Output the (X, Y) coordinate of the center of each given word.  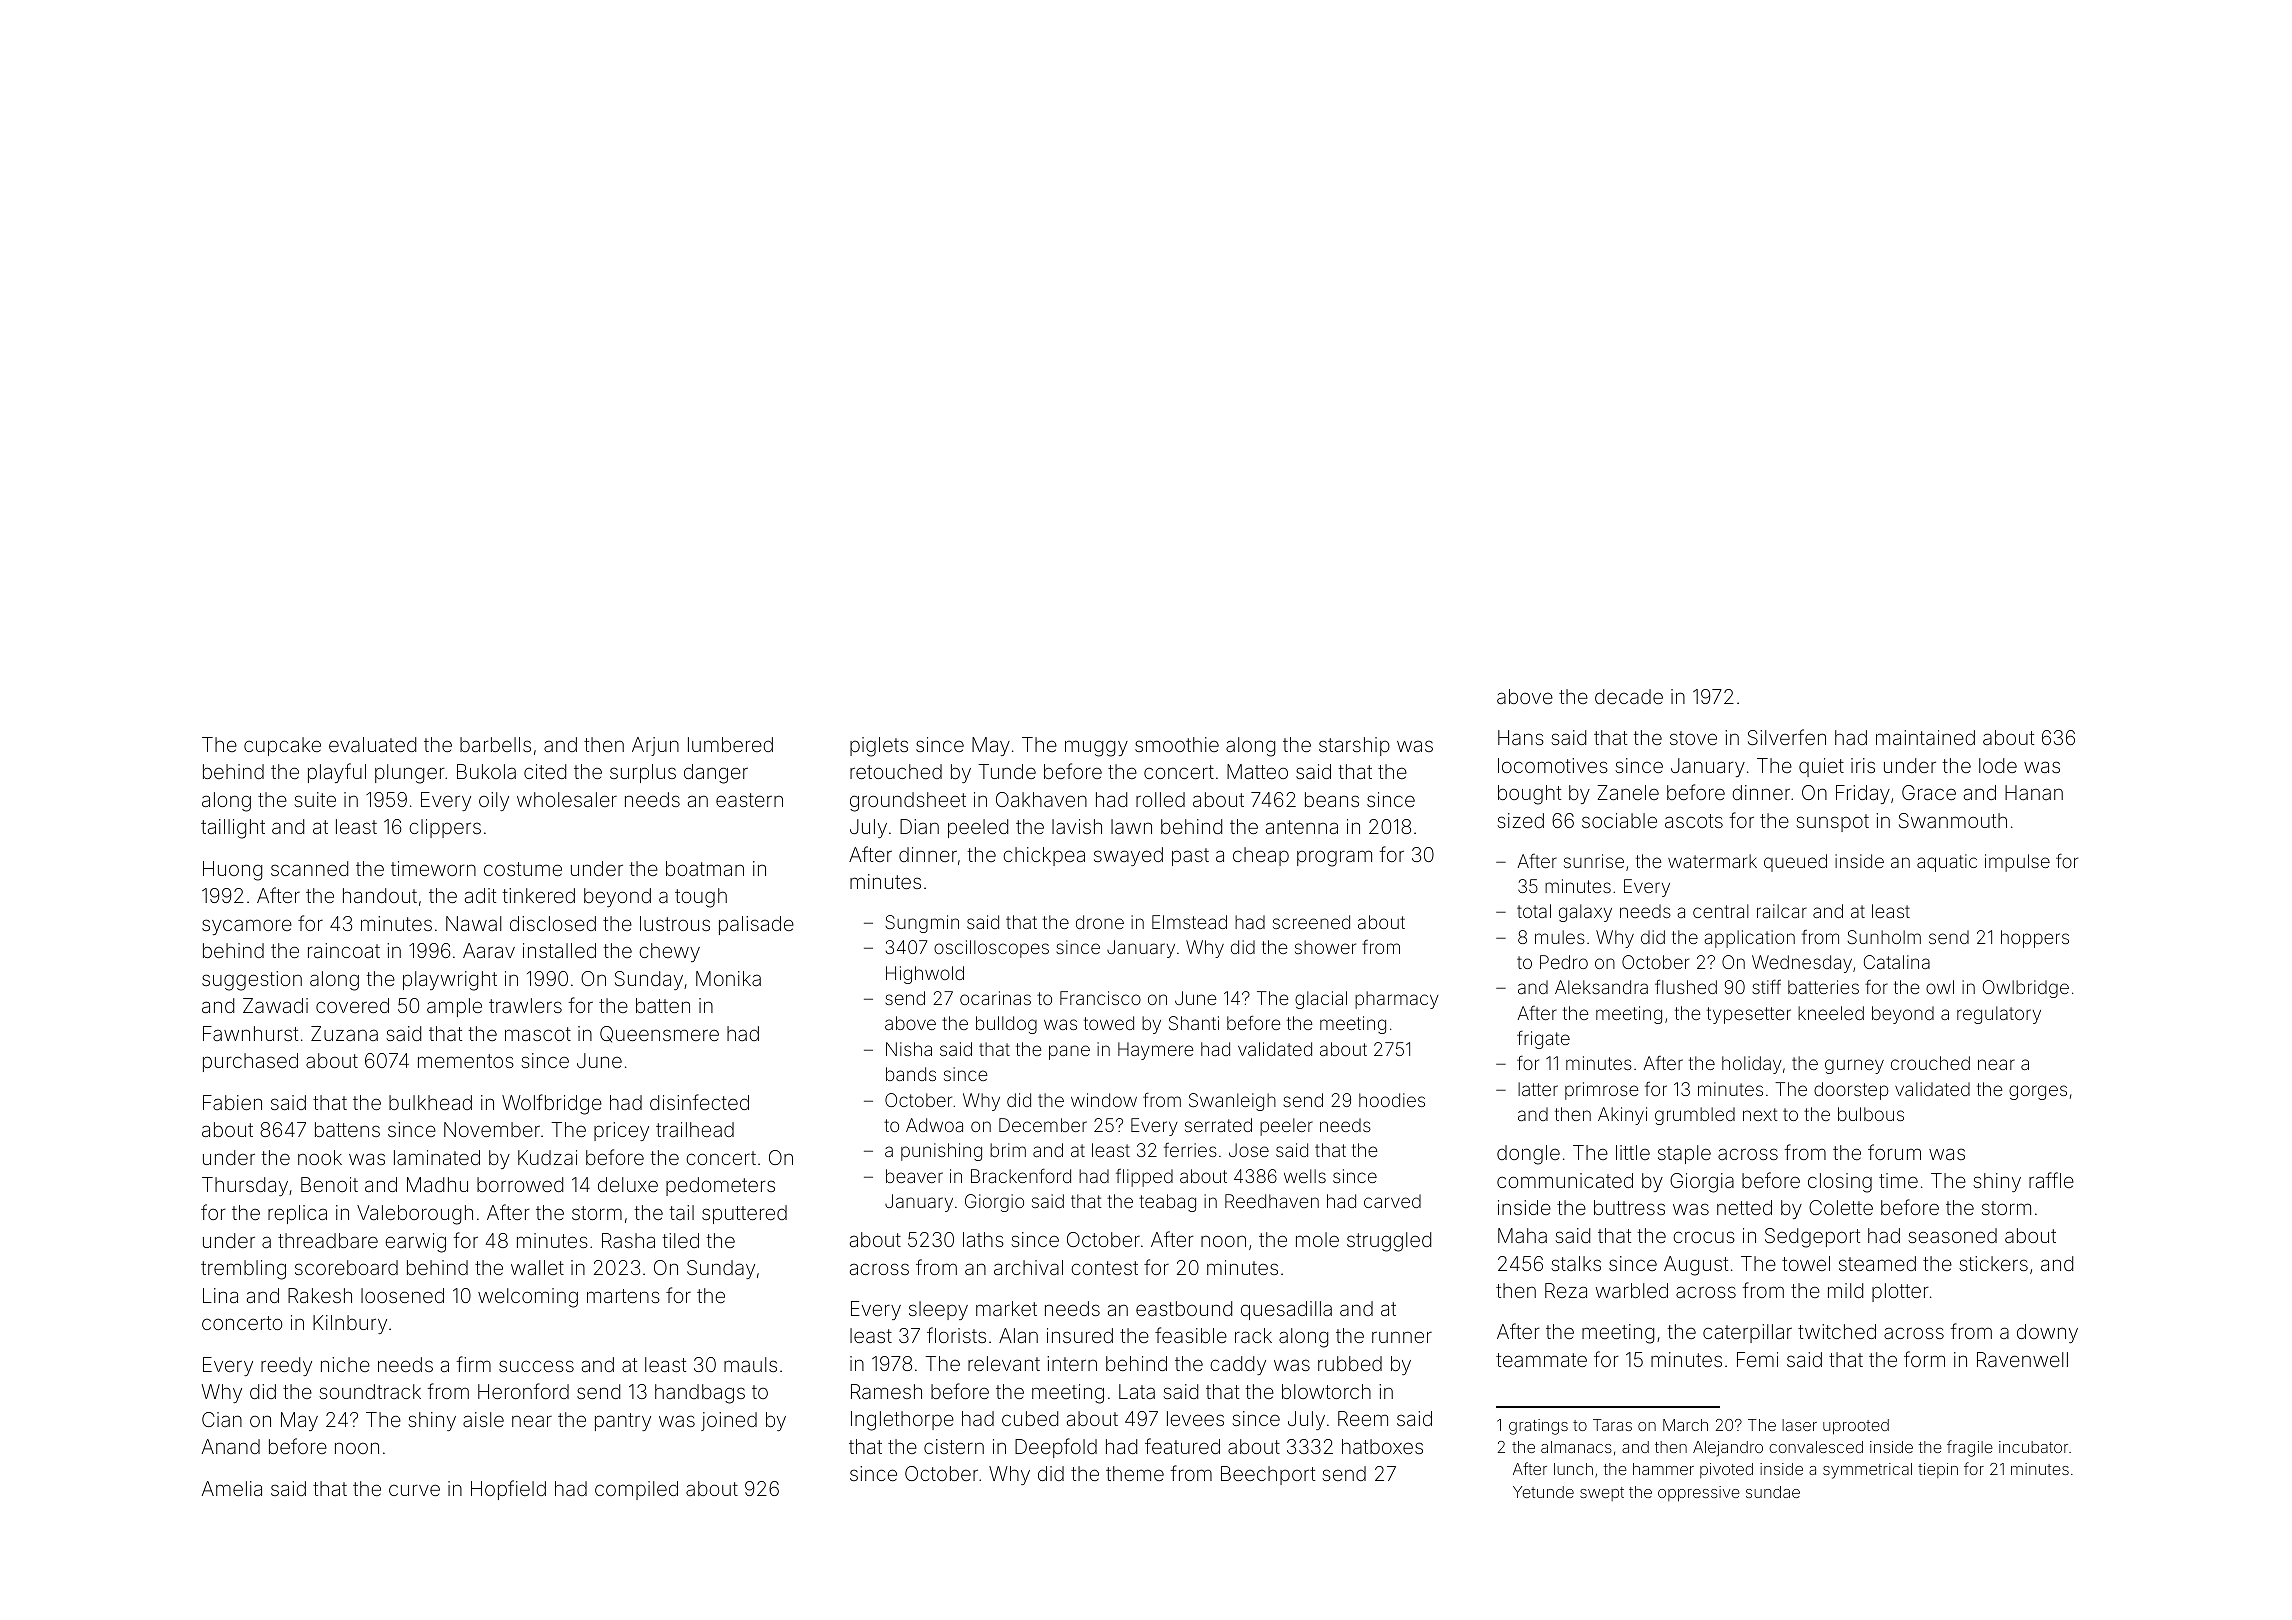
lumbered (730, 744)
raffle (2051, 1180)
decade (1629, 696)
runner (1402, 1337)
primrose (1602, 1091)
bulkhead (430, 1102)
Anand (231, 1446)
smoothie (1177, 744)
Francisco (1100, 998)
